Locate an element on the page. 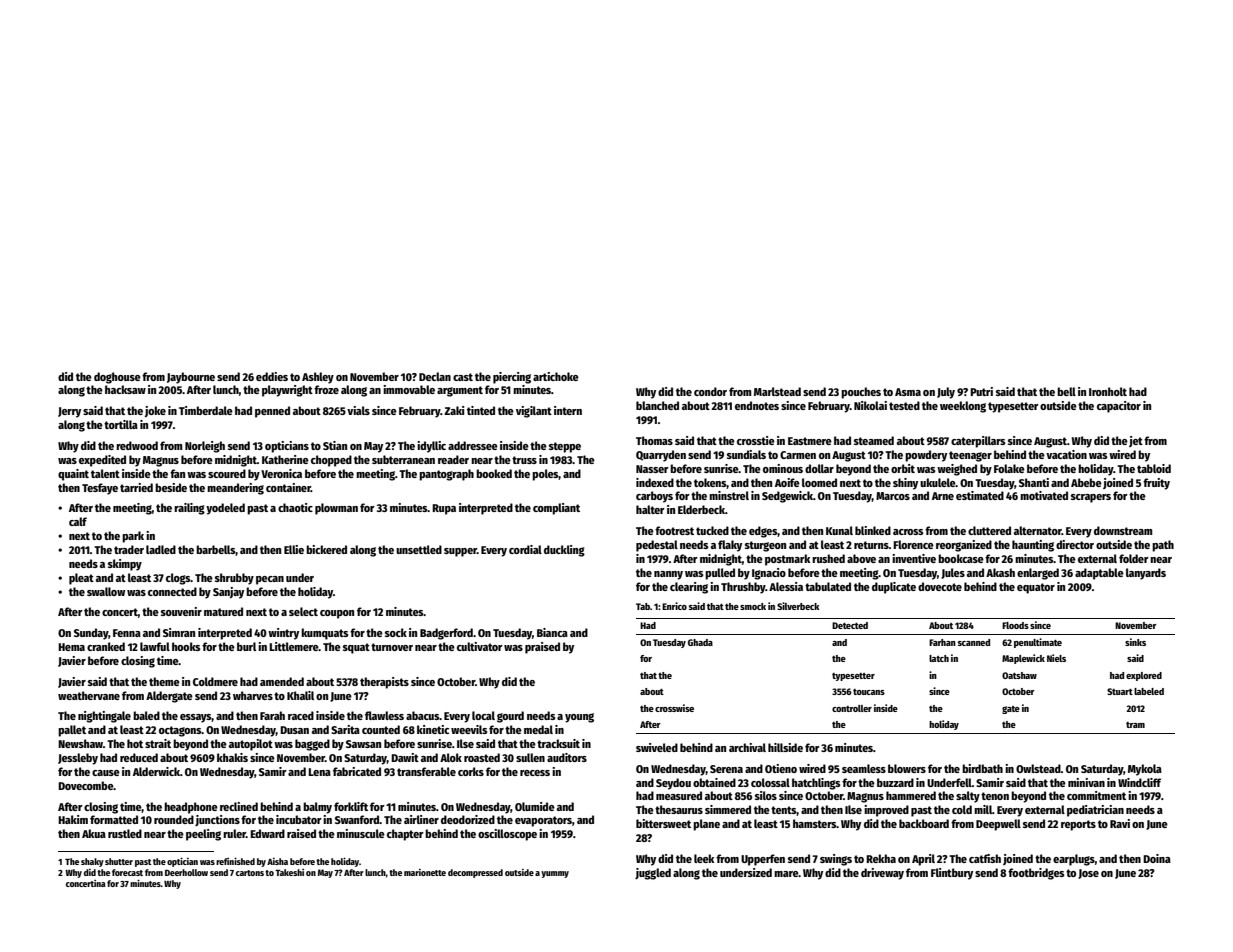  orbit is located at coordinates (903, 468).
